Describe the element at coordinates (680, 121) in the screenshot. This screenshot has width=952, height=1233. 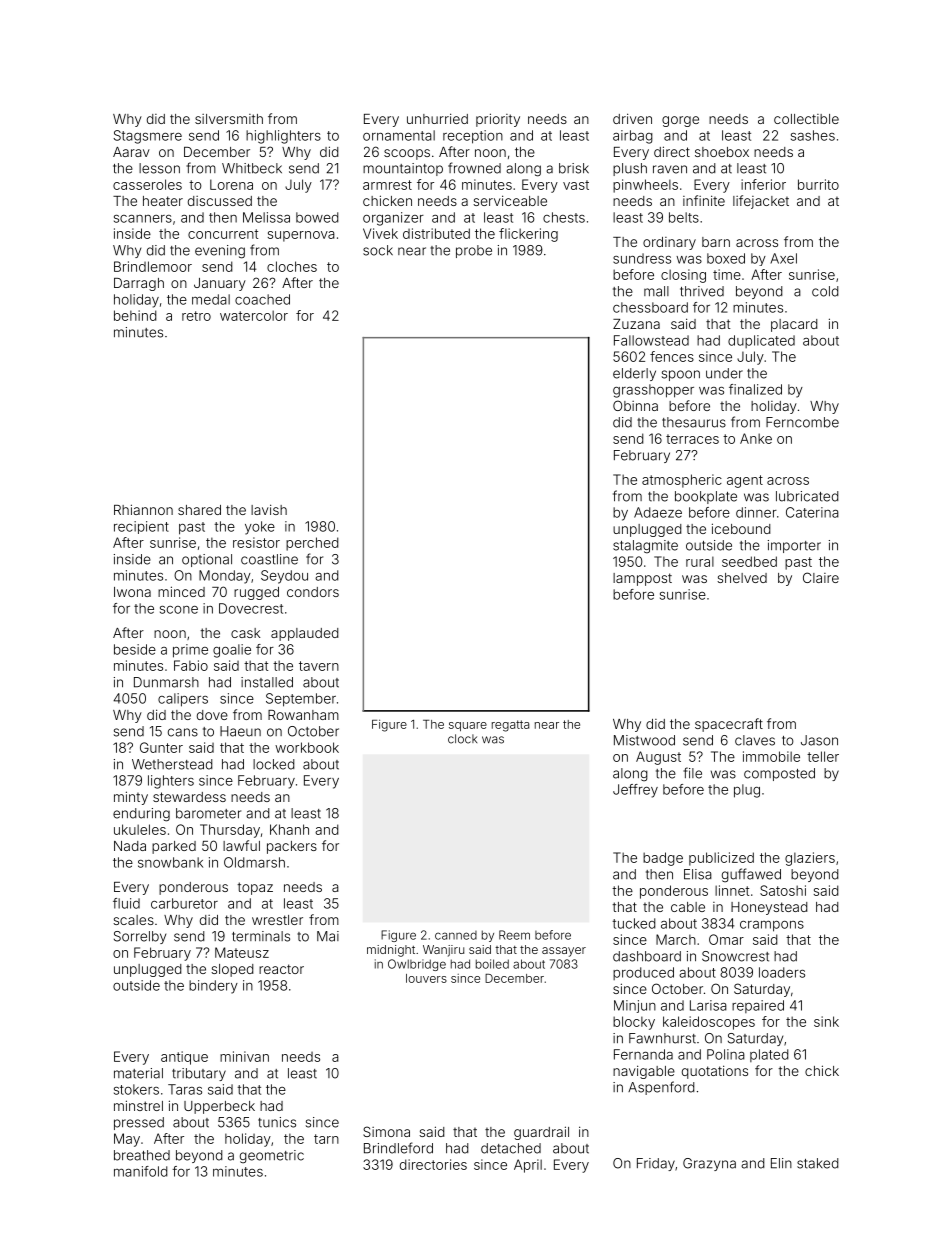
I see `gorge` at that location.
